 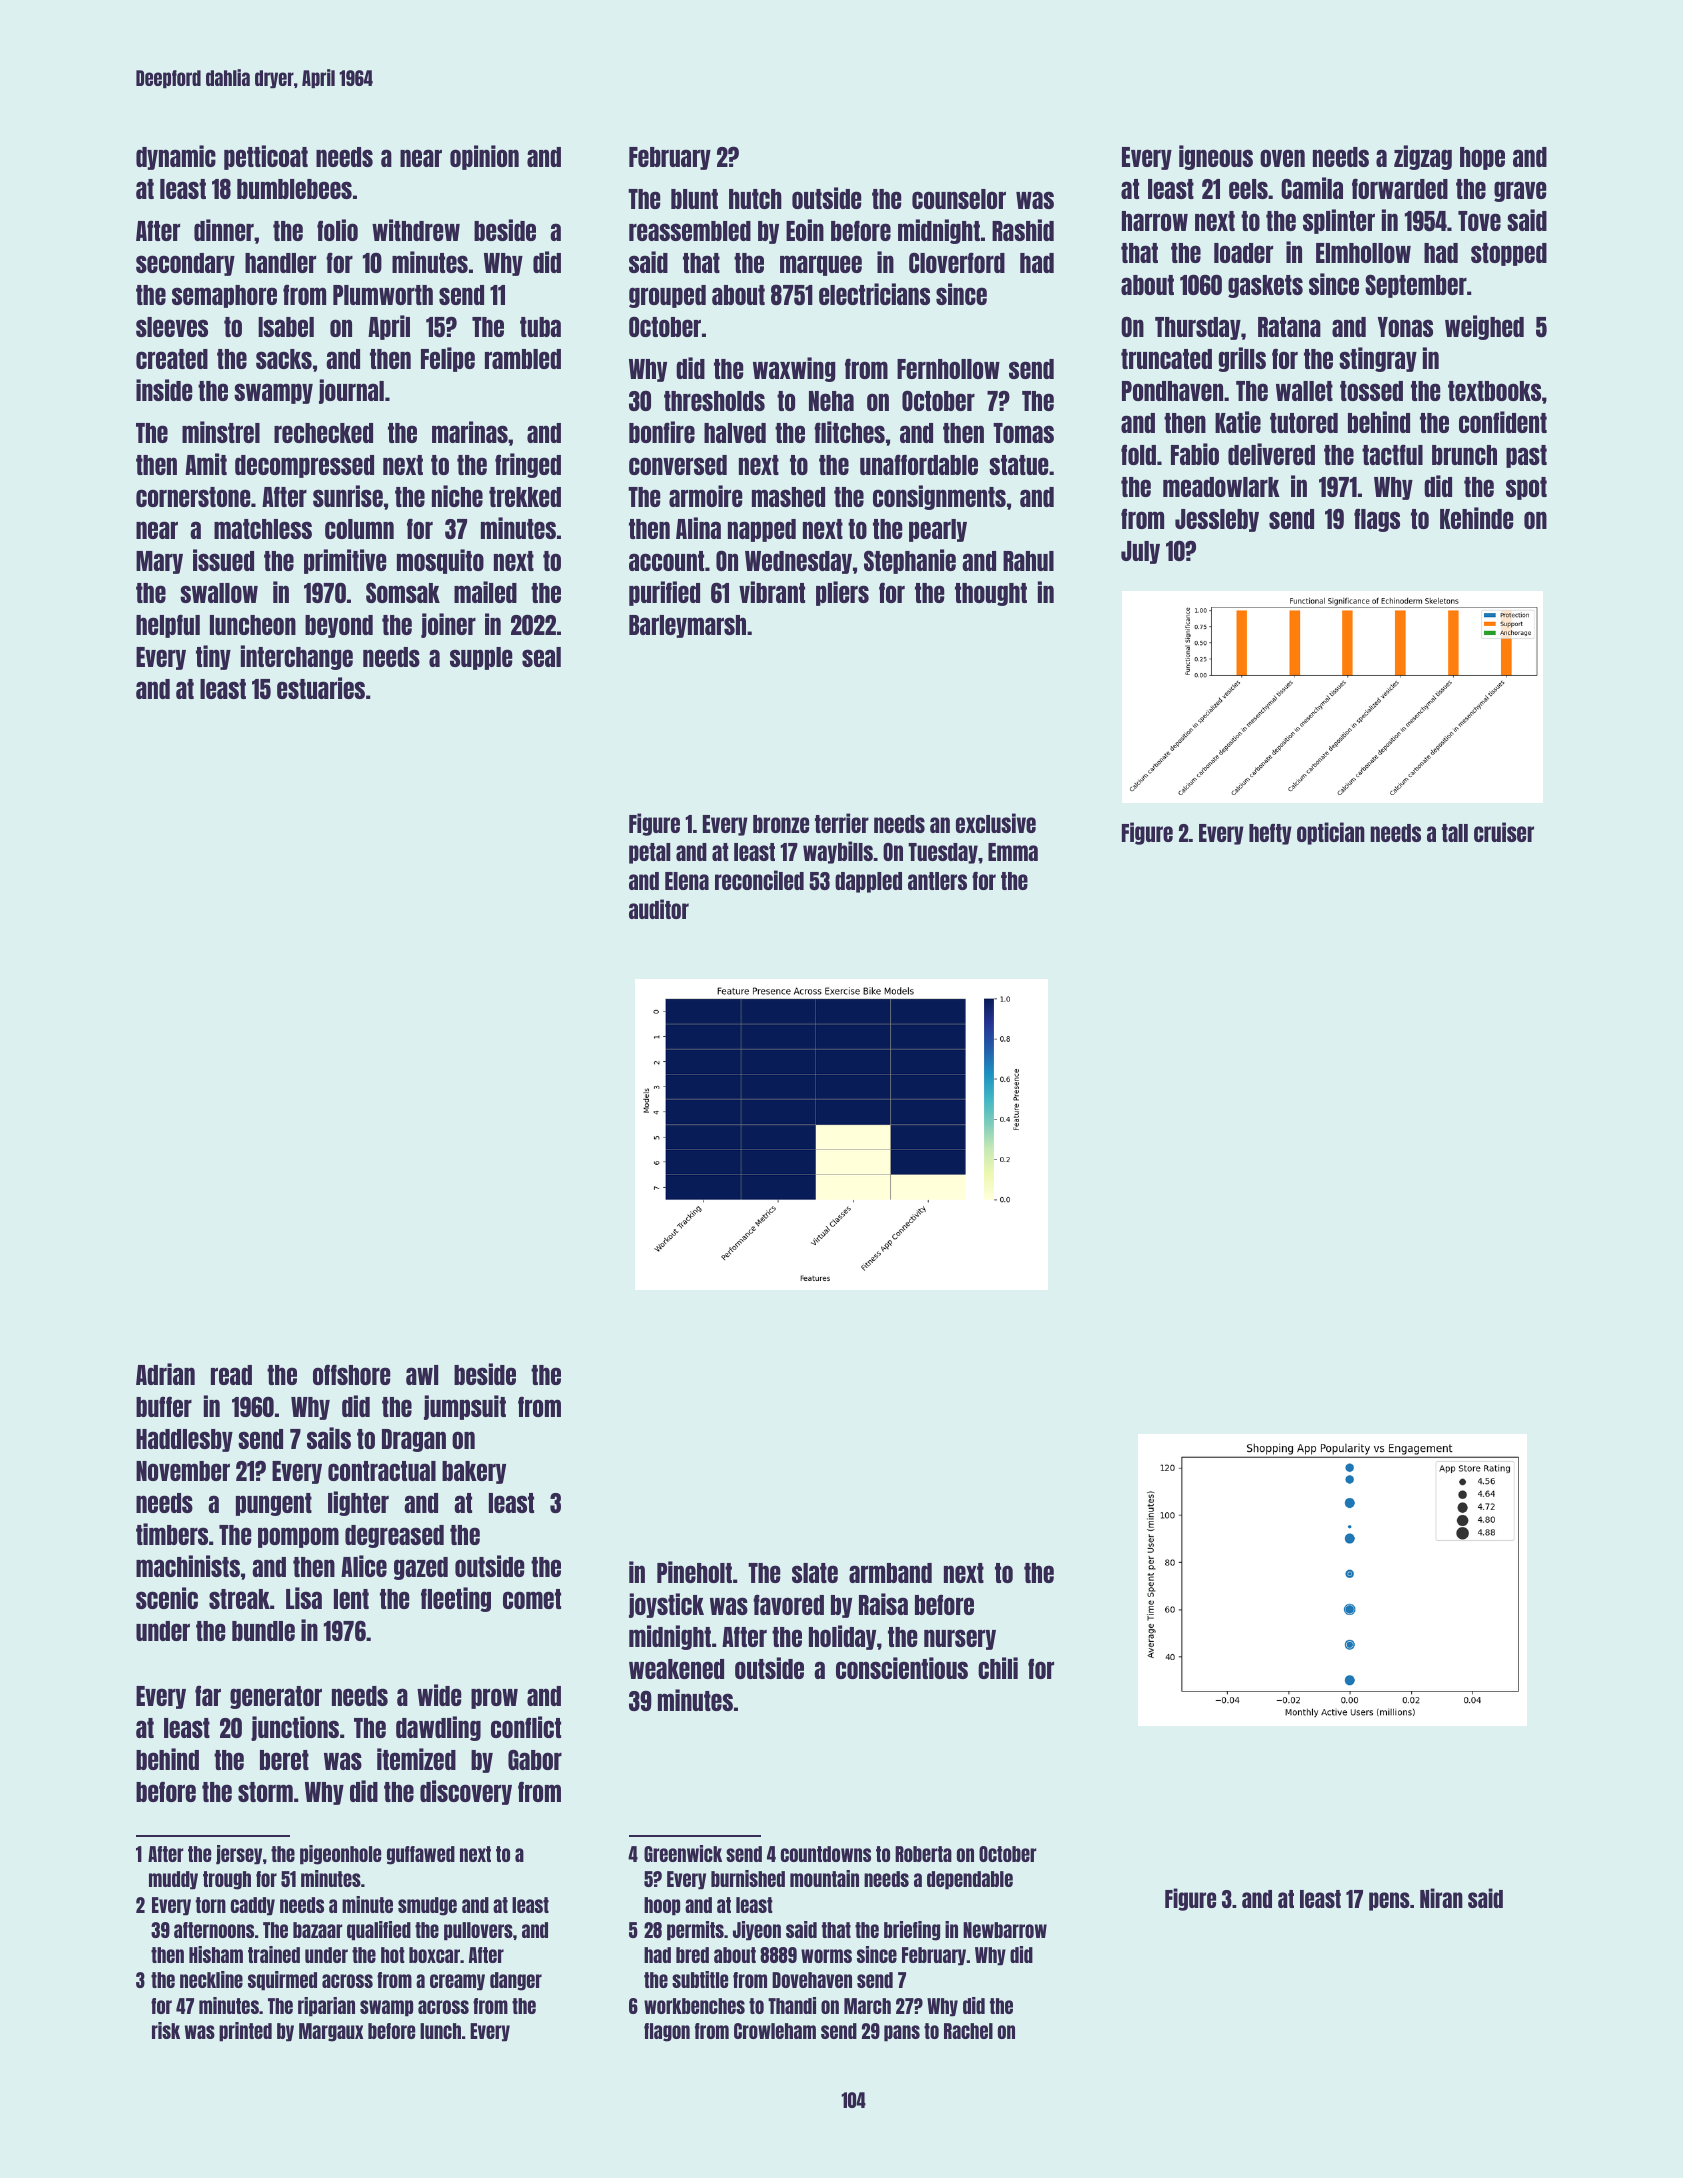 What do you see at coordinates (890, 1573) in the image?
I see `armband` at bounding box center [890, 1573].
